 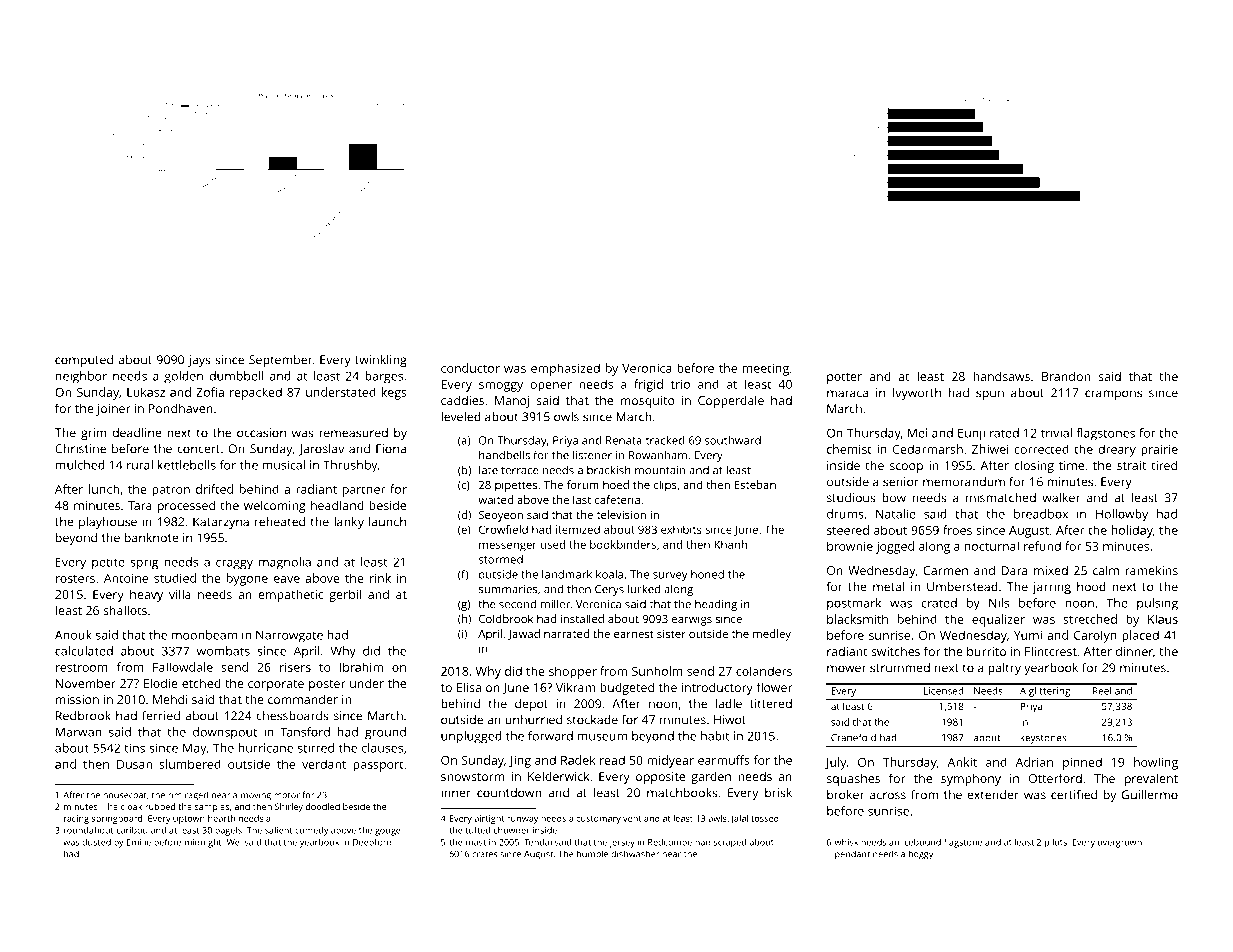 What do you see at coordinates (1132, 531) in the document?
I see `holiday` at bounding box center [1132, 531].
